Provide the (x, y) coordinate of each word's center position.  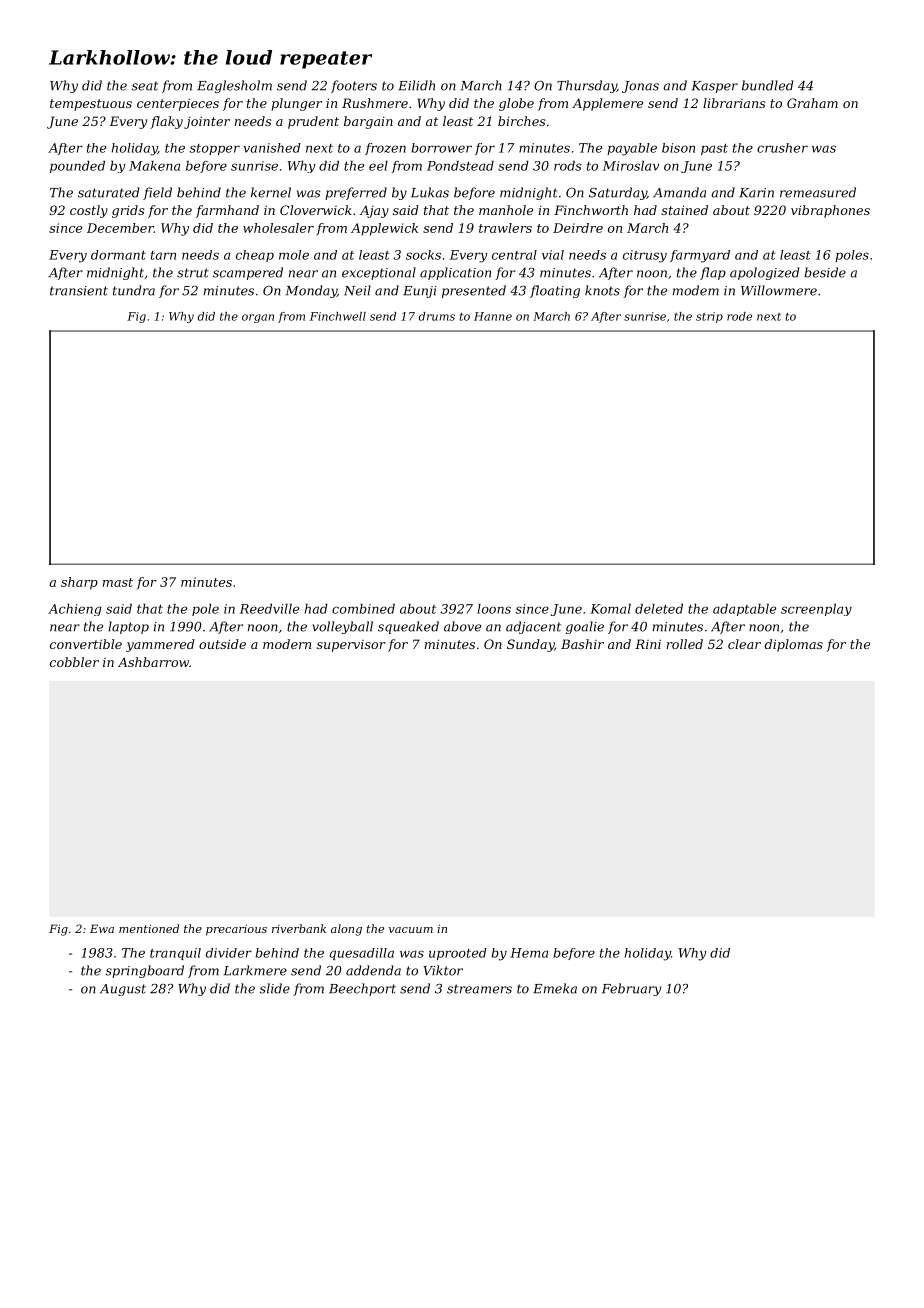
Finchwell (338, 316)
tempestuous (91, 105)
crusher (782, 148)
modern (287, 644)
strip (709, 317)
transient (79, 291)
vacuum (411, 930)
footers (354, 86)
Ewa (102, 928)
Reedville (269, 609)
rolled (685, 644)
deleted (659, 609)
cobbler (74, 662)
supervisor (351, 646)
